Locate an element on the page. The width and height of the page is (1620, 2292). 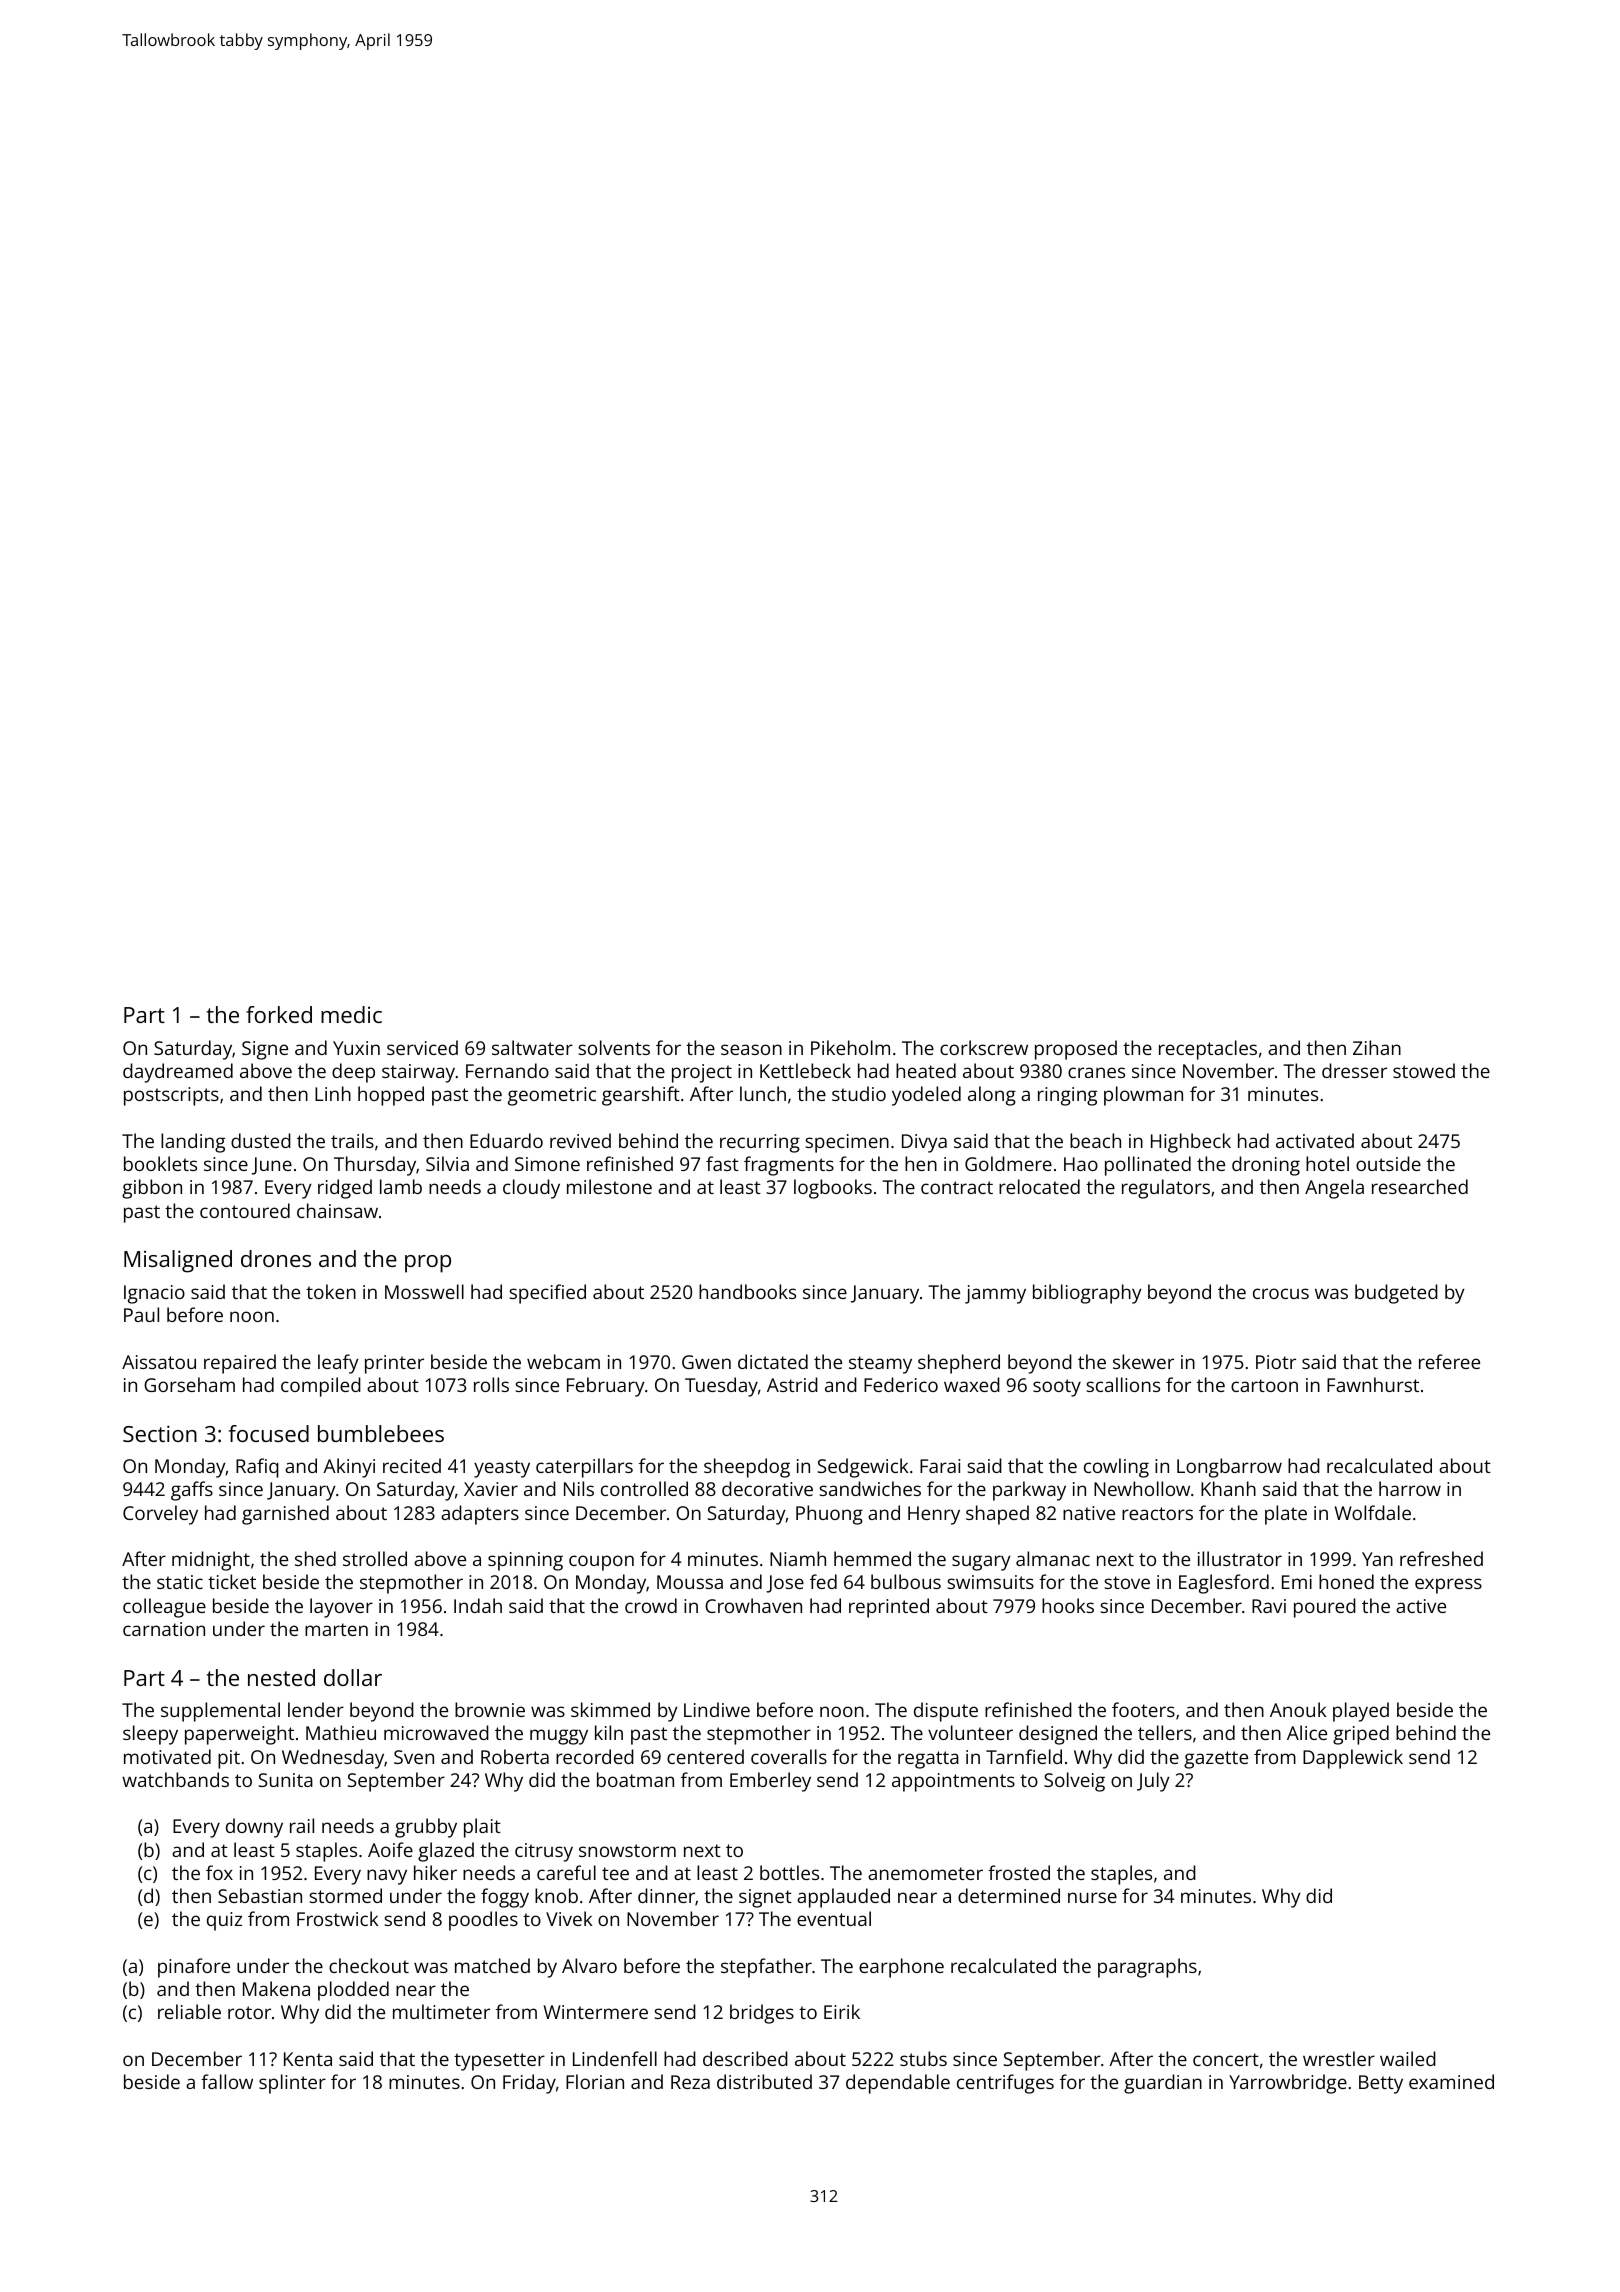
forked is located at coordinates (279, 1014).
